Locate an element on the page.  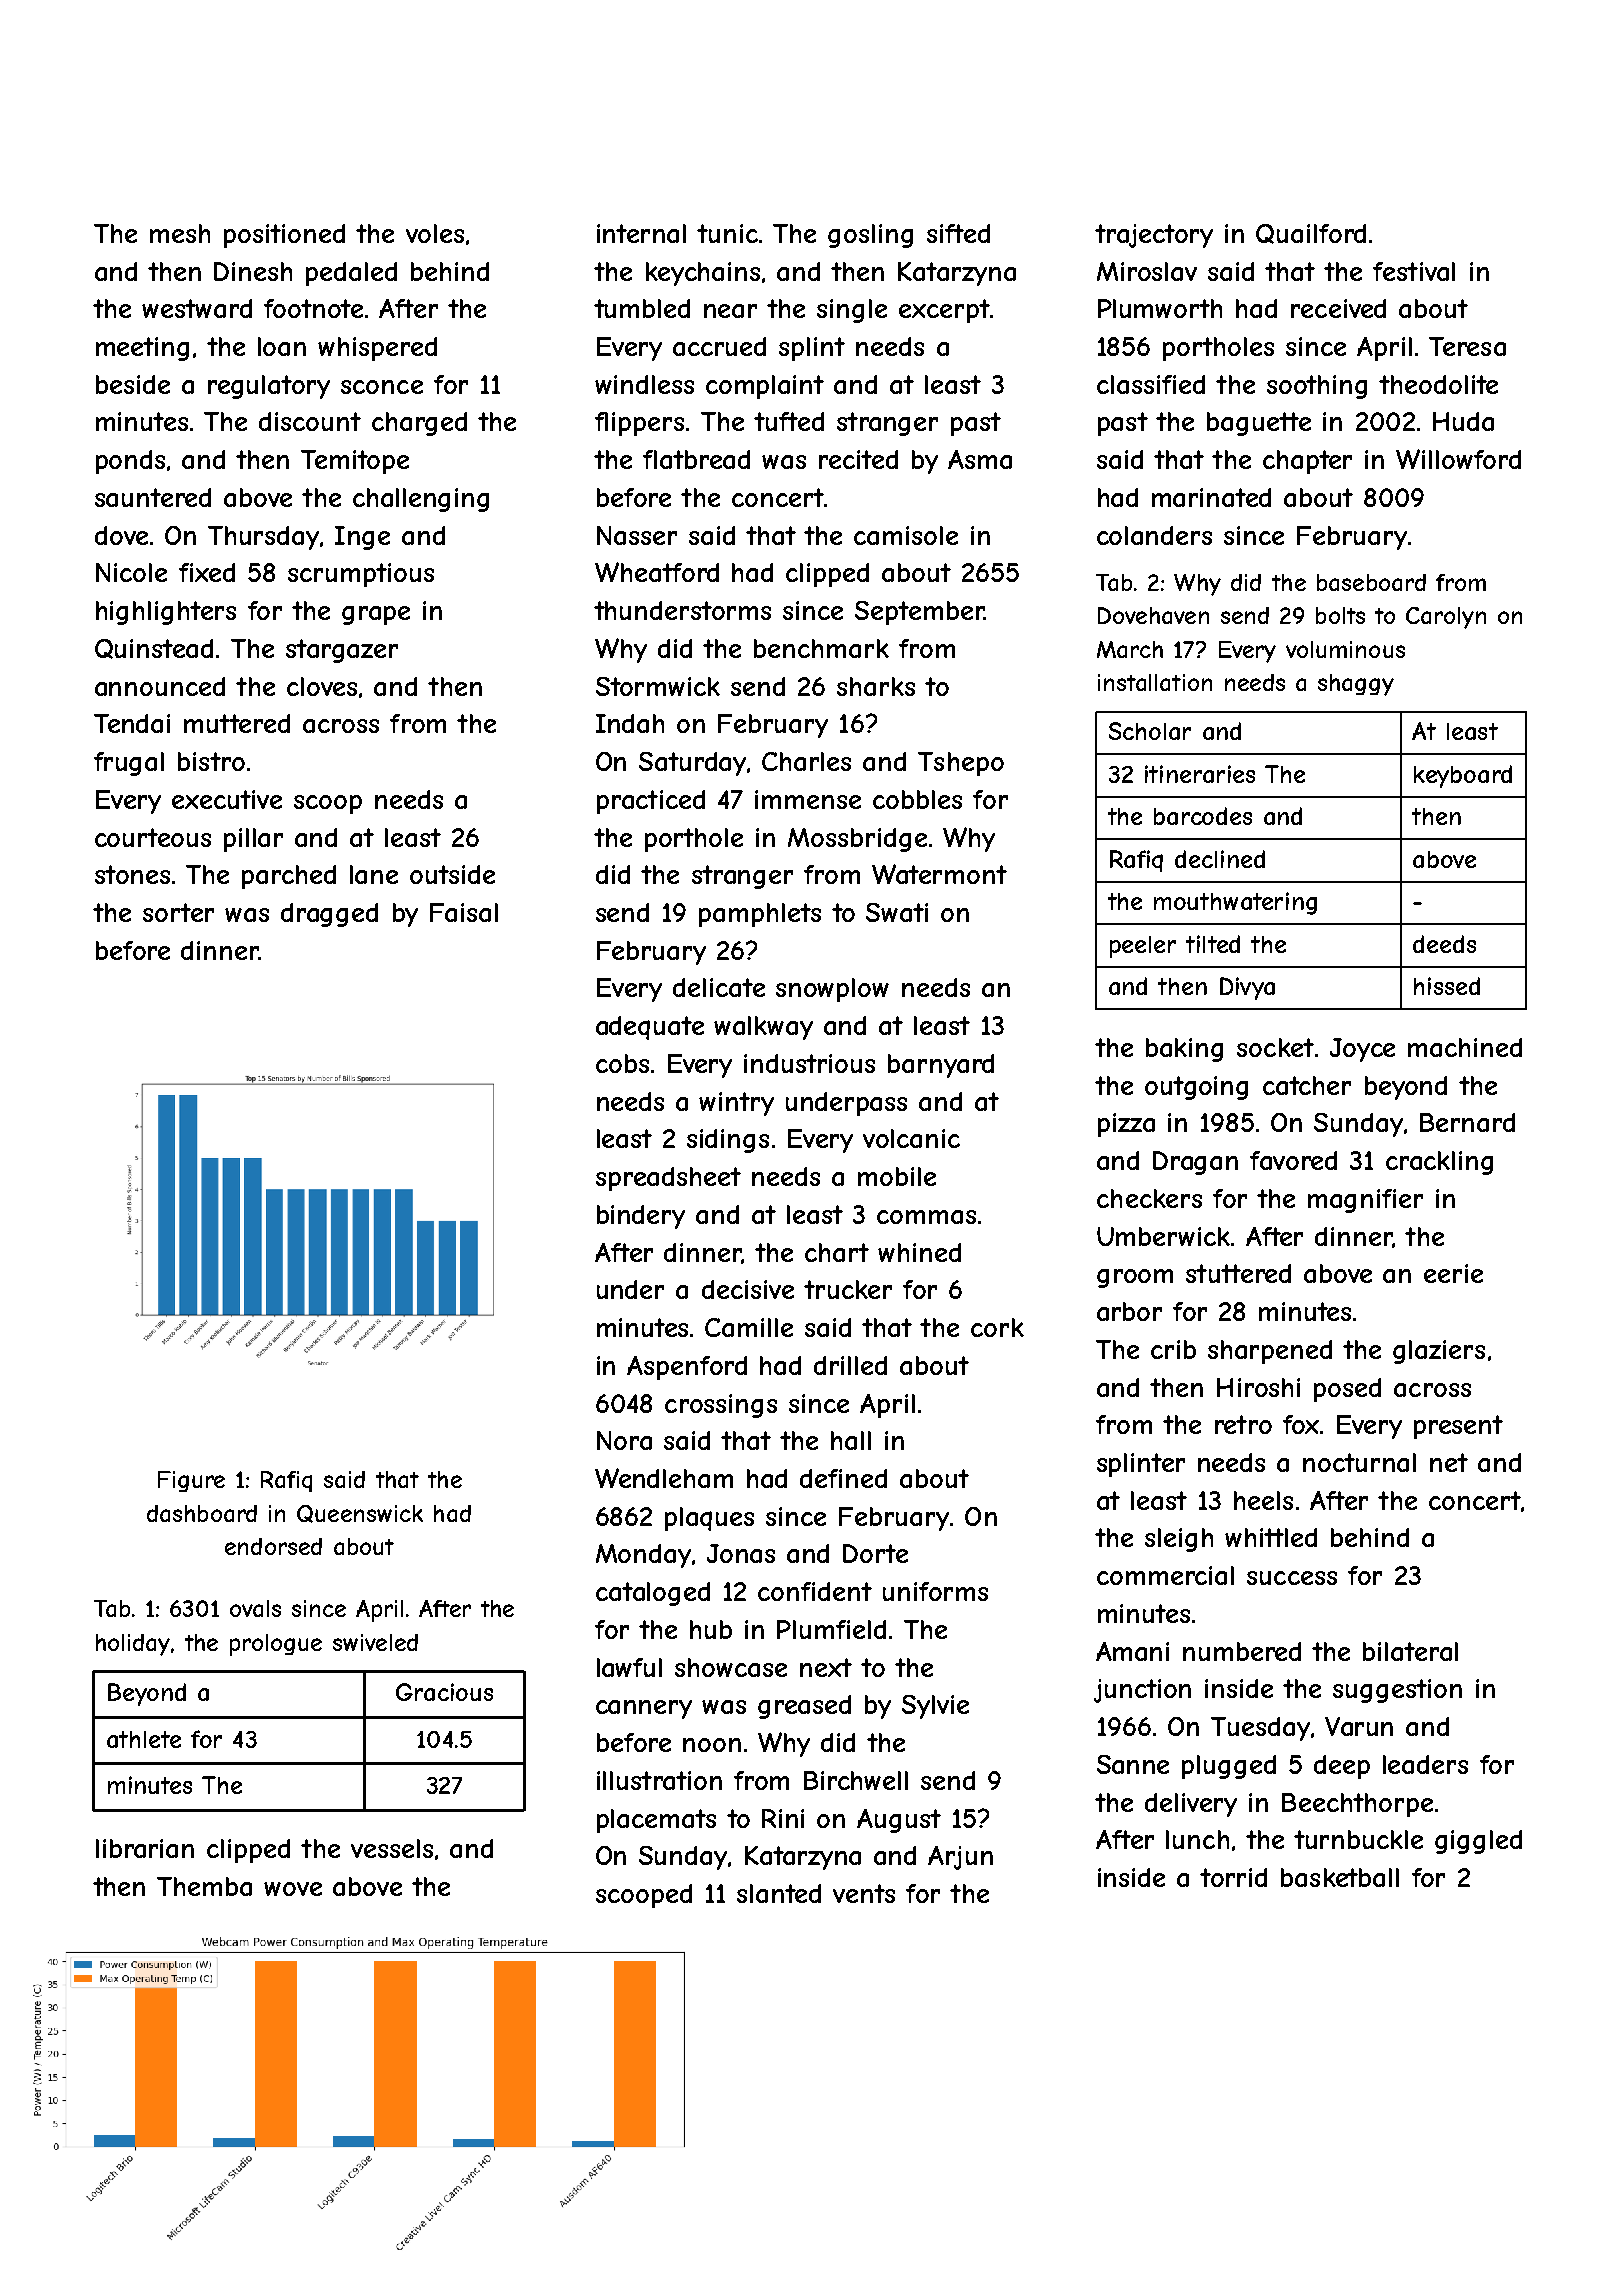
Gracious is located at coordinates (444, 1692).
